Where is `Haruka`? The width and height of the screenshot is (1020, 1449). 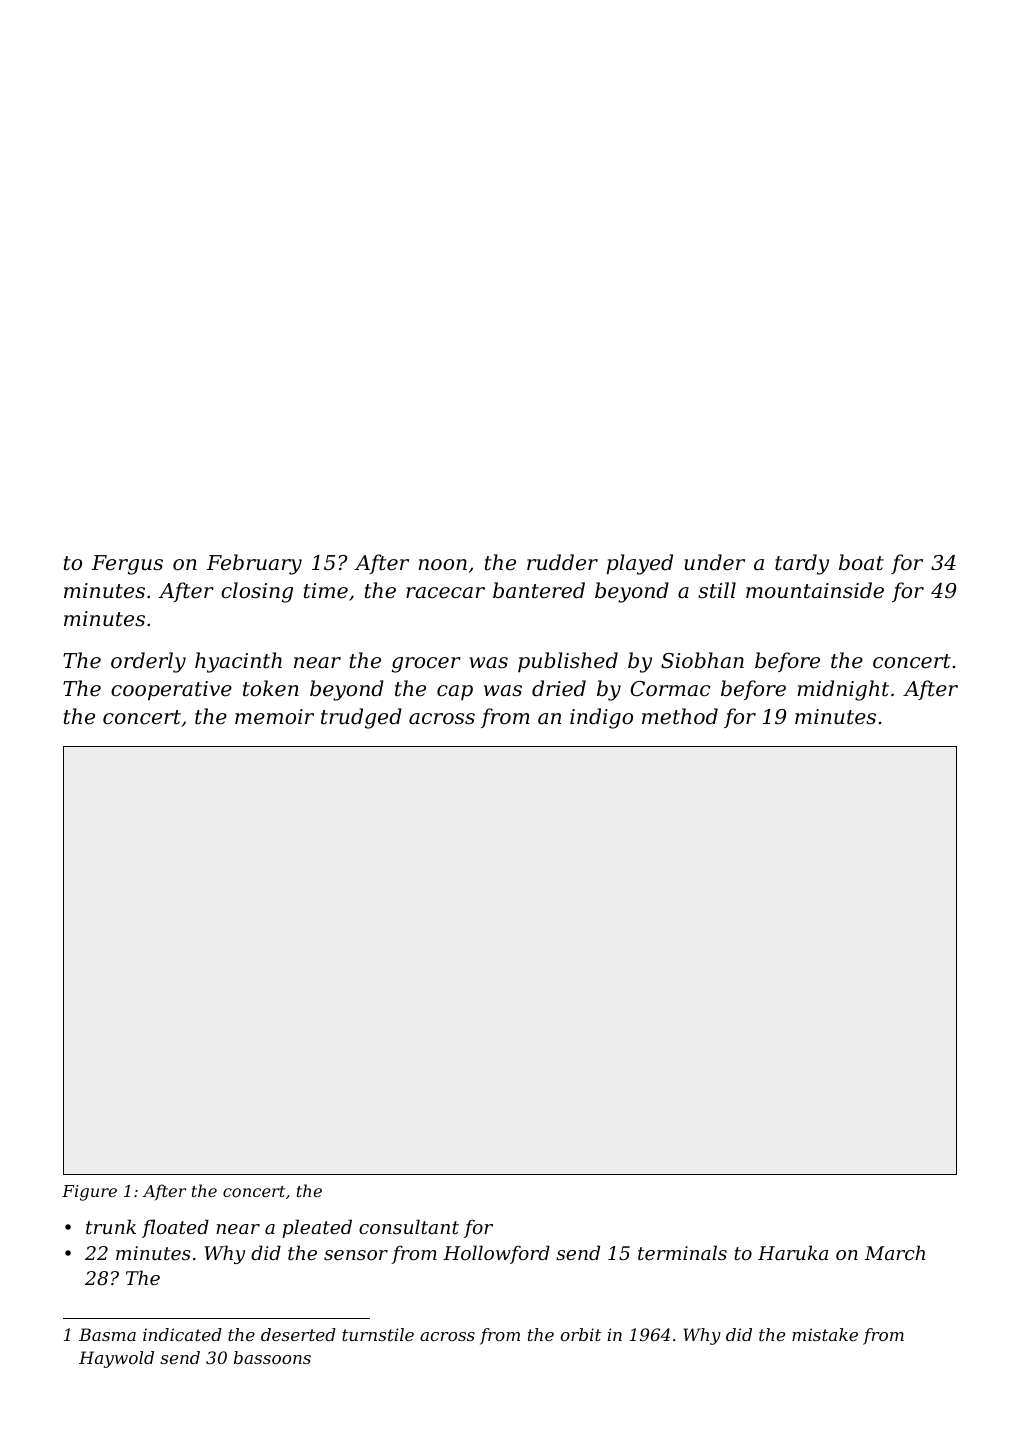
Haruka is located at coordinates (793, 1252).
